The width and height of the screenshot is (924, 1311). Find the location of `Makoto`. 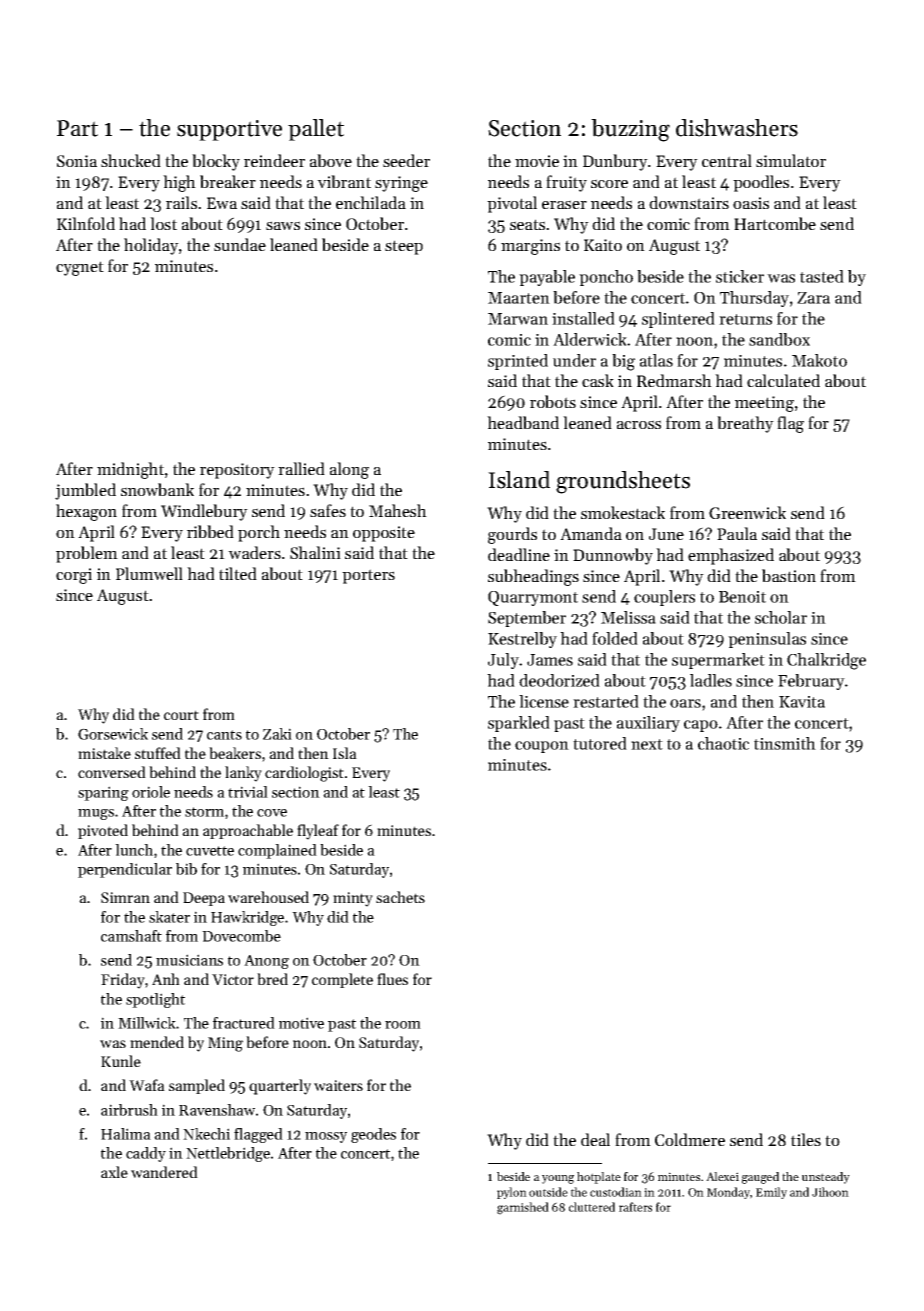

Makoto is located at coordinates (819, 360).
